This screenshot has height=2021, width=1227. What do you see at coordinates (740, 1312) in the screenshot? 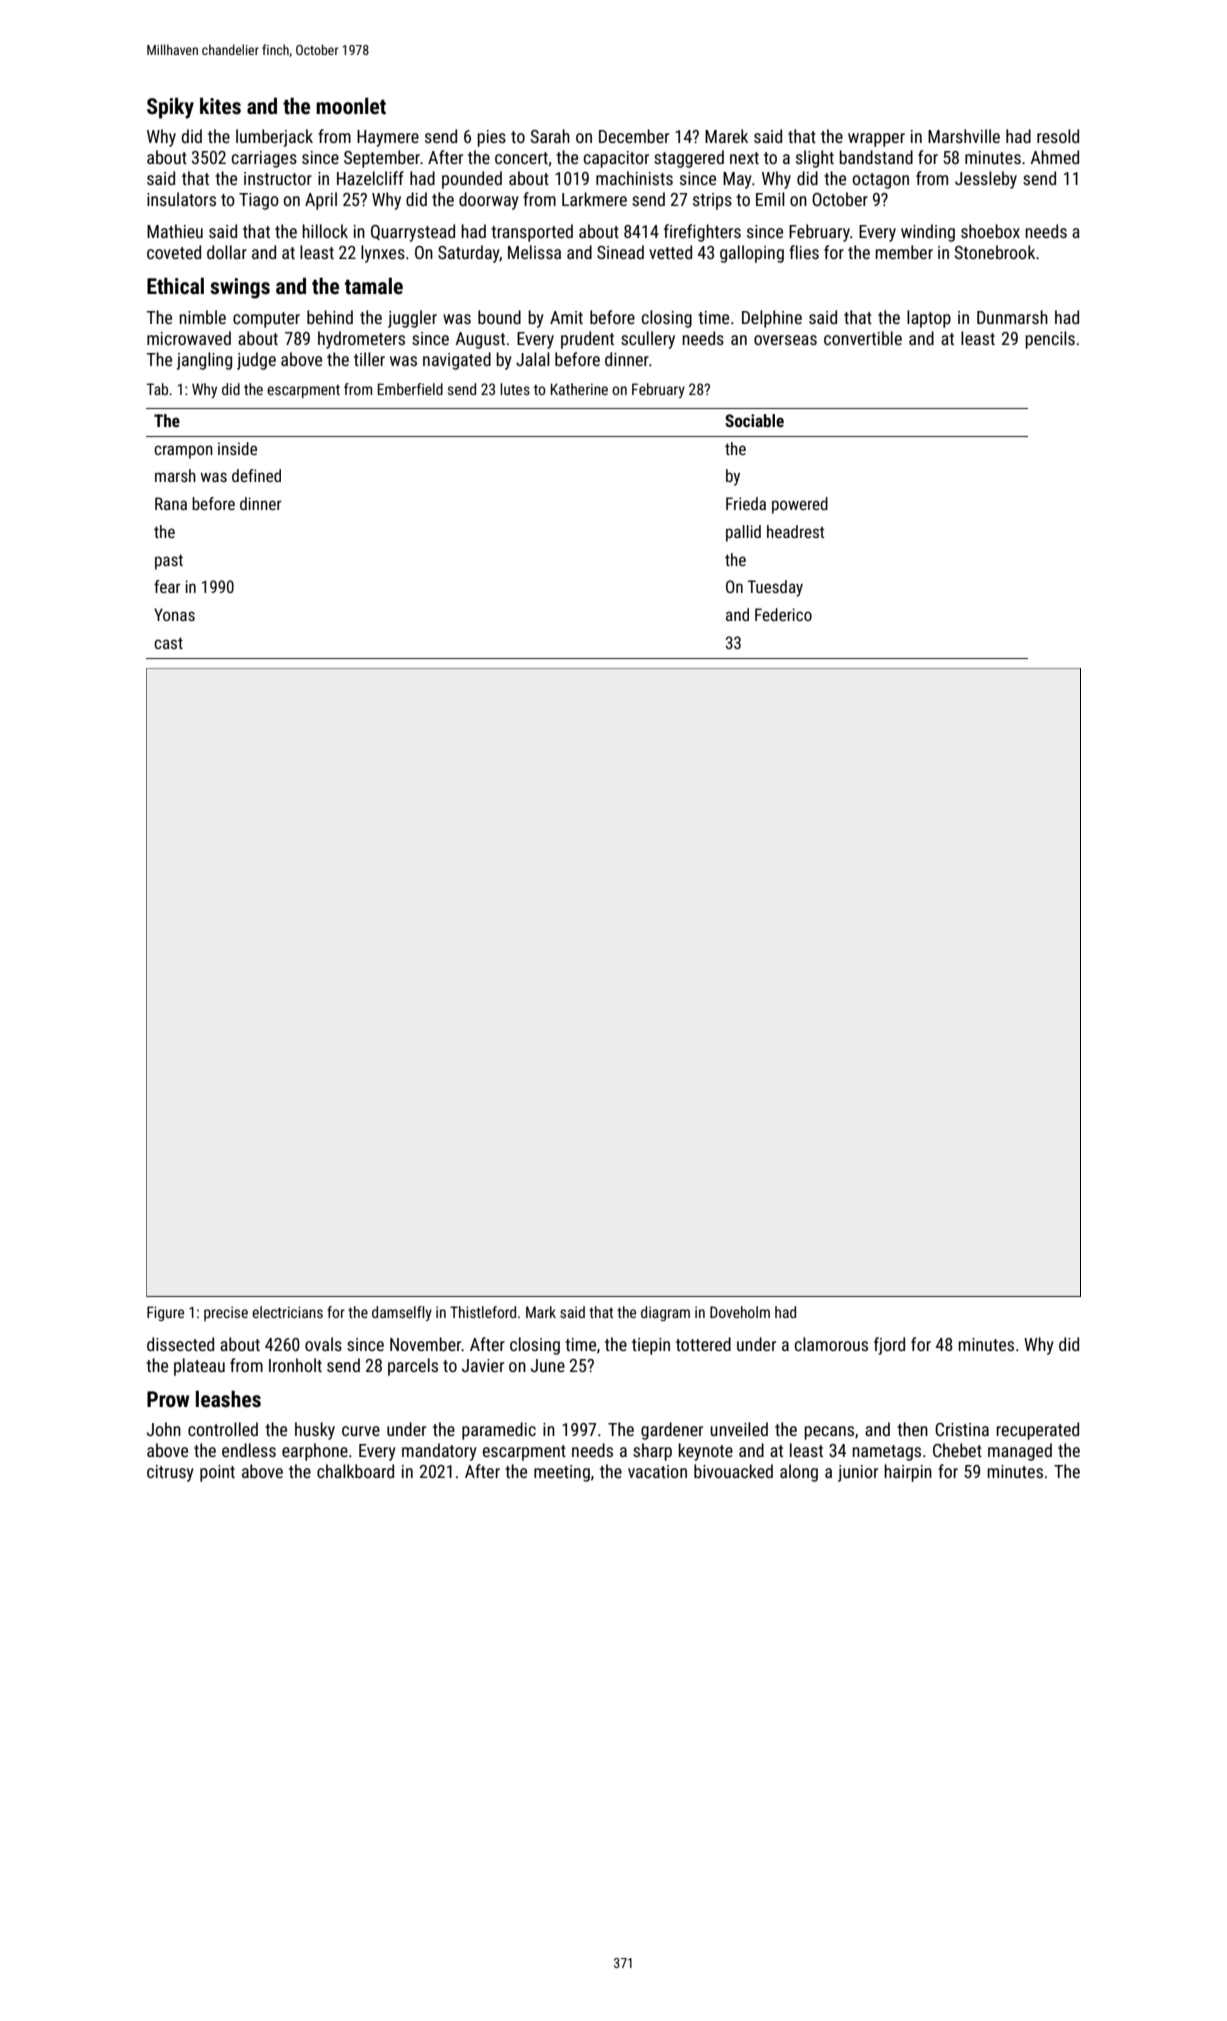
I see `Doveholm` at bounding box center [740, 1312].
